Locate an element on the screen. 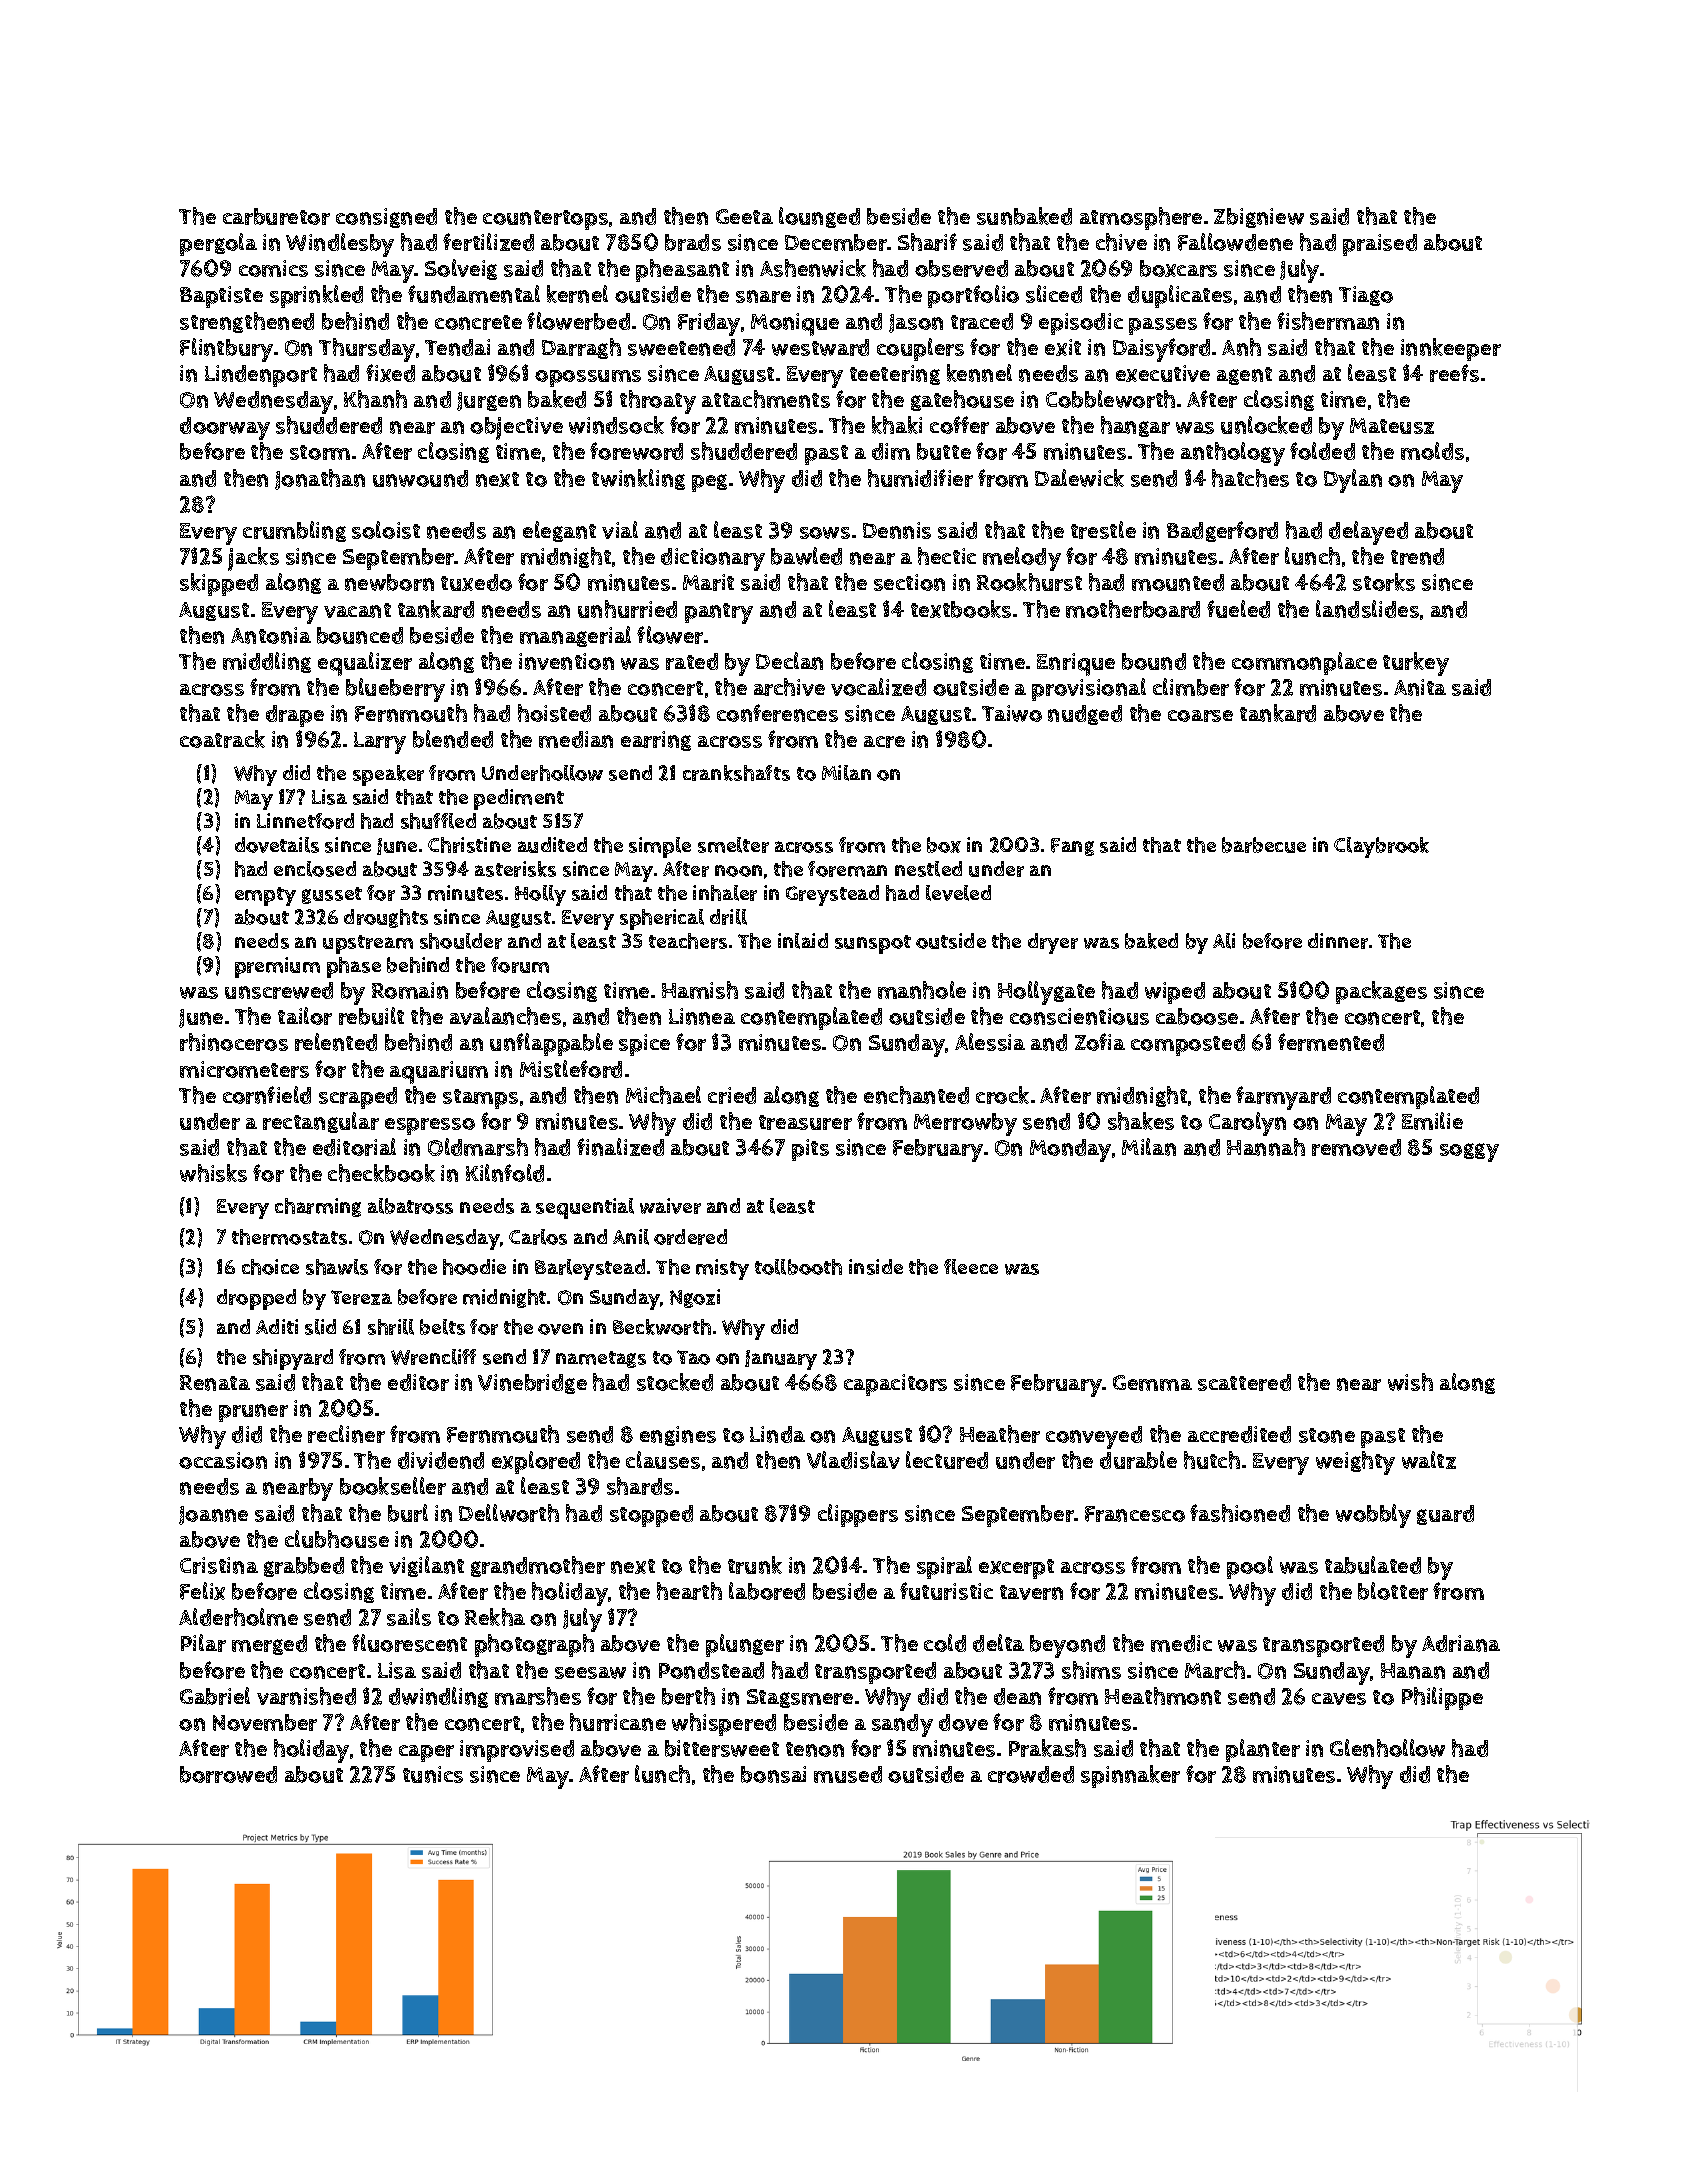 This screenshot has width=1683, height=2178. barbecue is located at coordinates (1264, 845).
